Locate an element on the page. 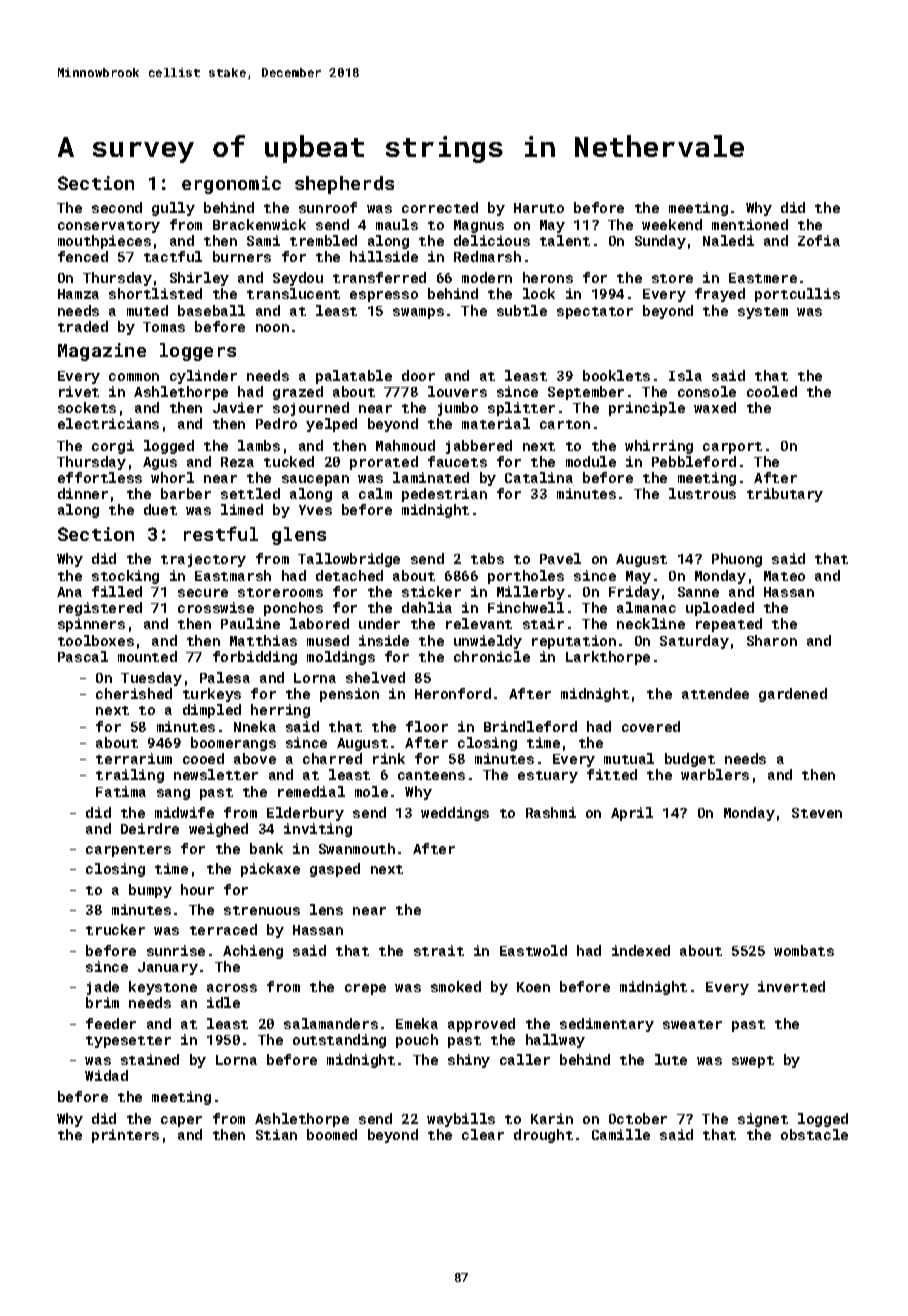 The width and height of the document is (908, 1316). printers is located at coordinates (125, 1136).
